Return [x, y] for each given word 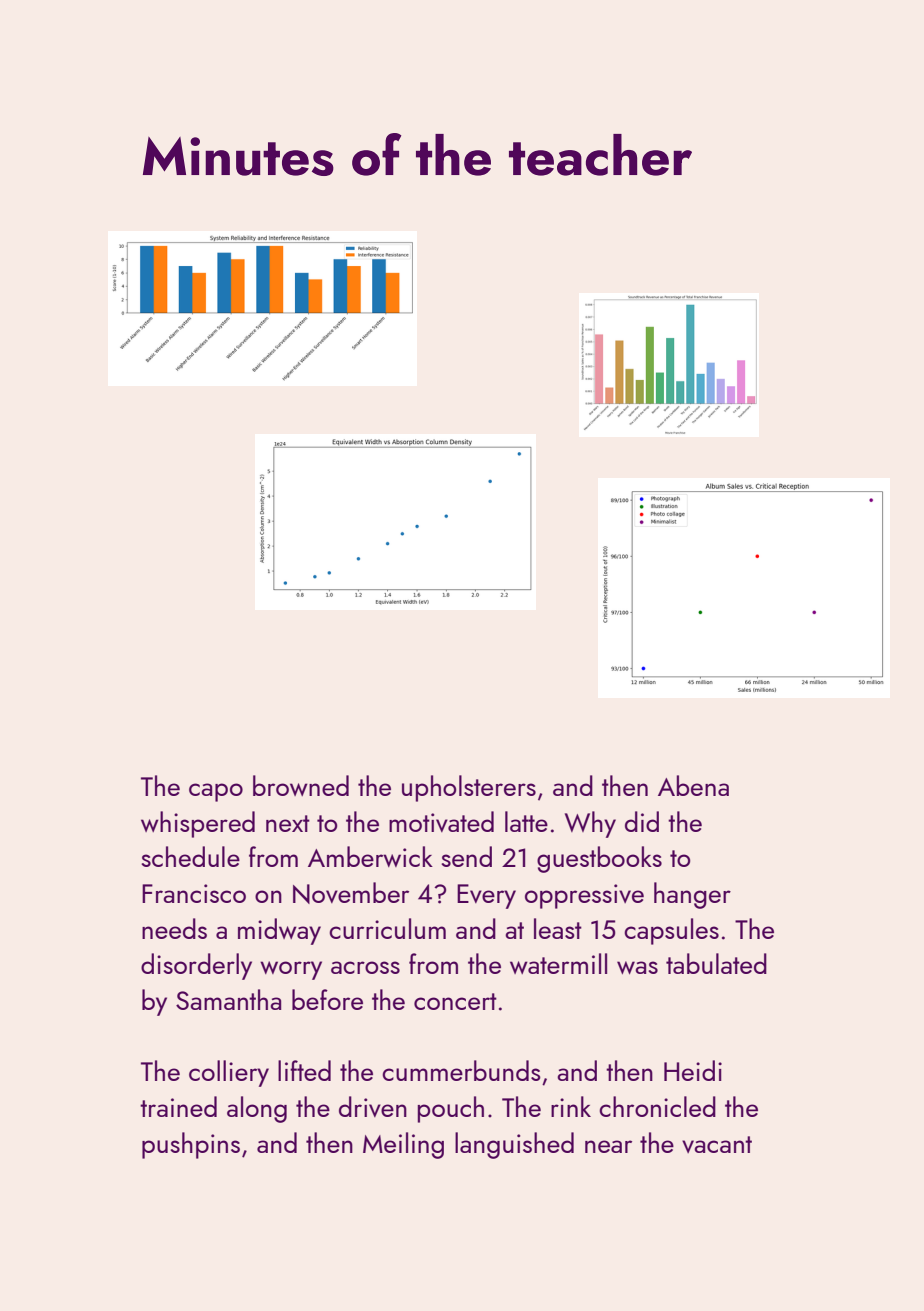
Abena [693, 785]
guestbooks [599, 859]
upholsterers [469, 788]
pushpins [191, 1145]
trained [178, 1106]
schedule [190, 856]
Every [486, 896]
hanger [692, 895]
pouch [451, 1109]
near [608, 1146]
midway [279, 931]
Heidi [693, 1070]
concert [455, 1001]
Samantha [228, 999]
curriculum [387, 928]
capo [216, 792]
